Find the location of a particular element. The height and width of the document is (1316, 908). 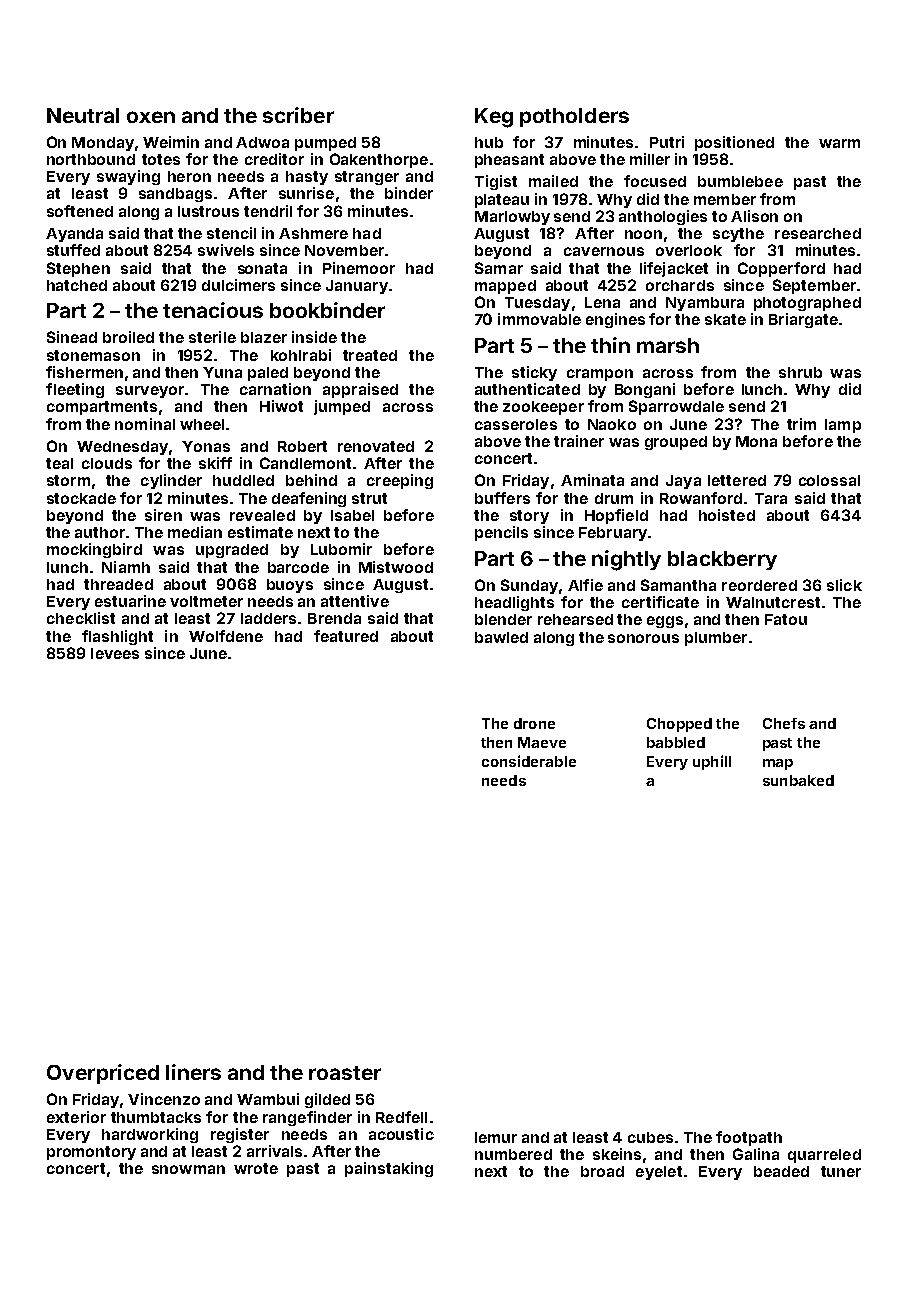

Chopped is located at coordinates (679, 725).
